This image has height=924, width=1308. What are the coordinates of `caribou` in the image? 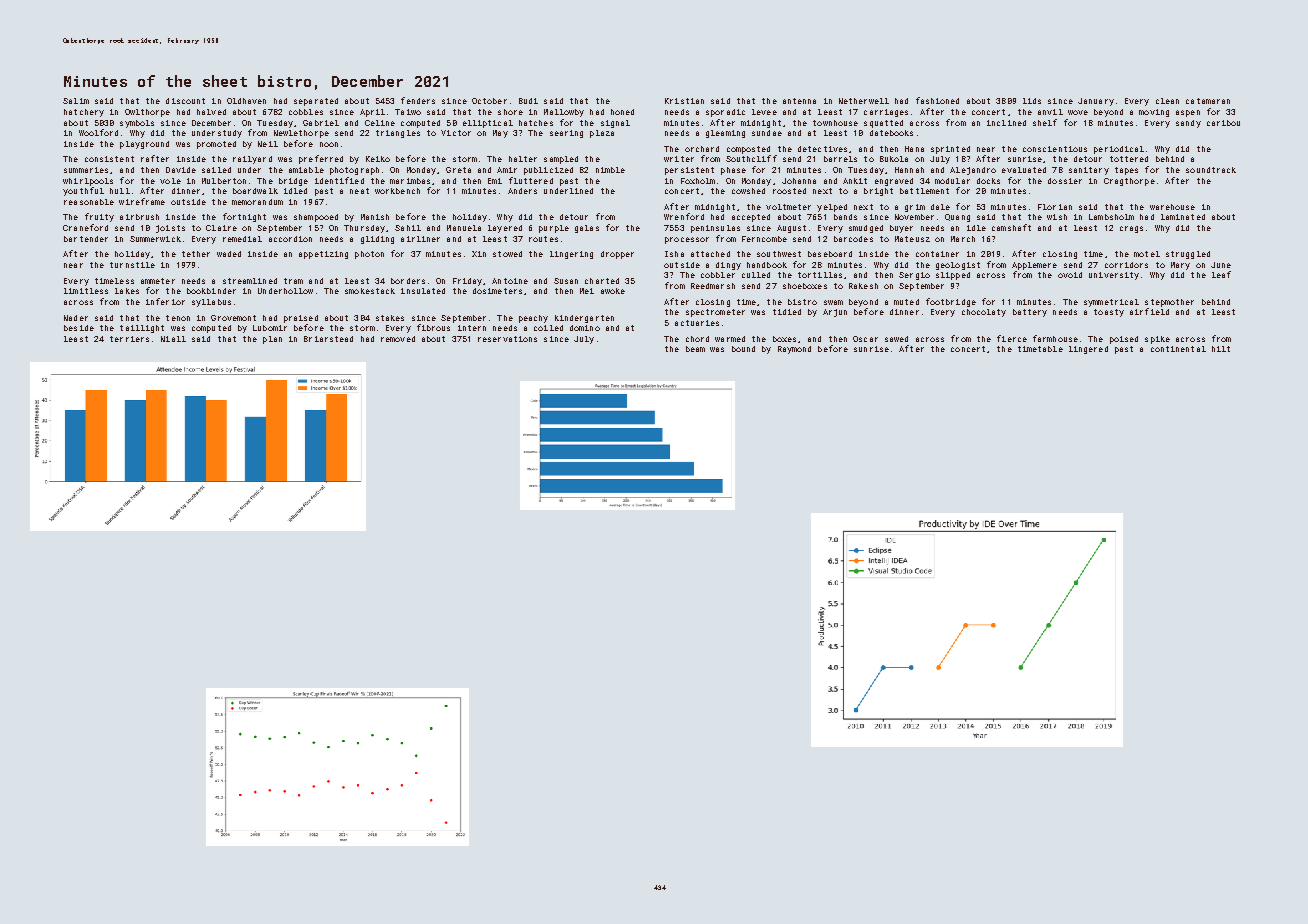 It's located at (1223, 123).
